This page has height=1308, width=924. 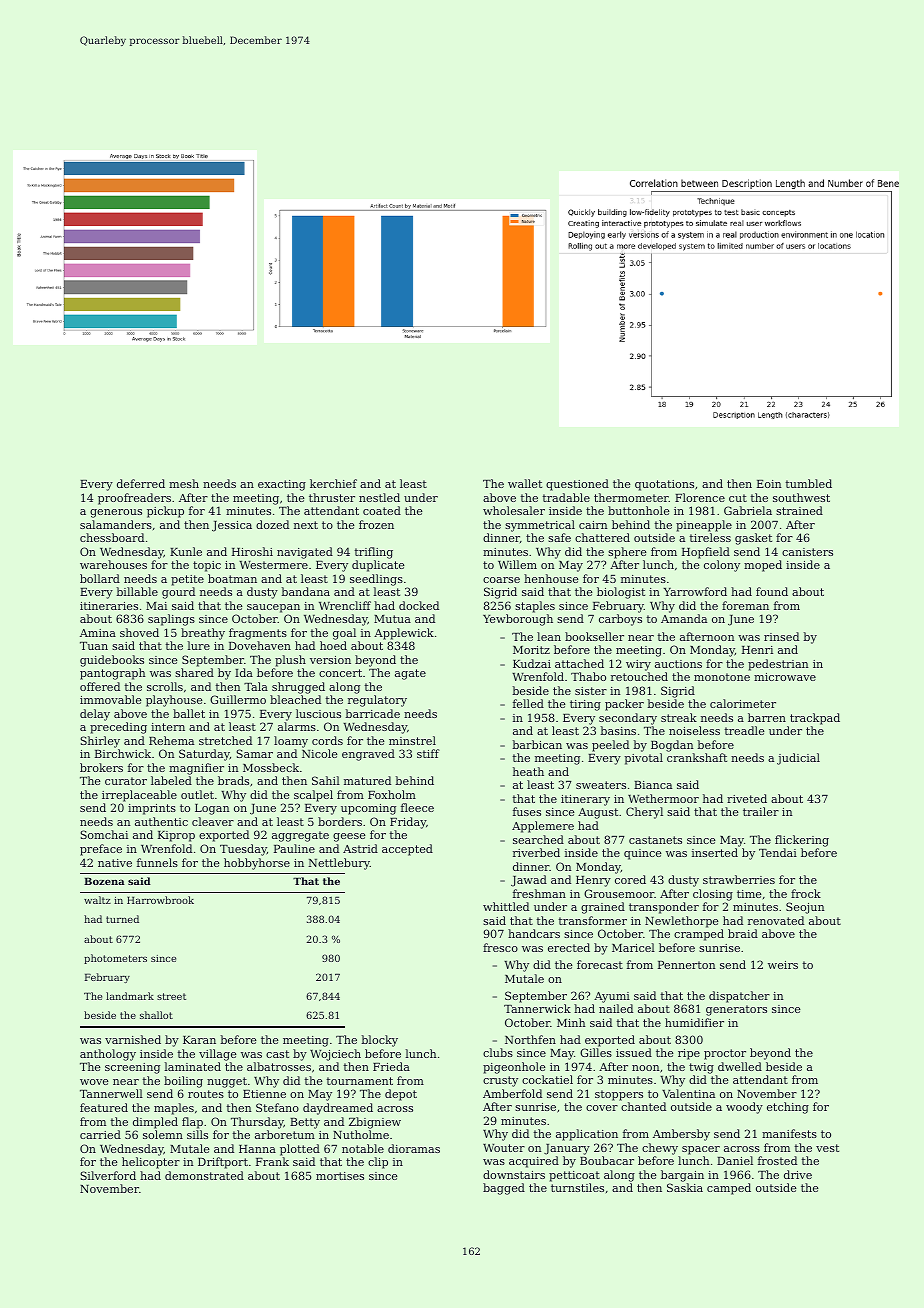 I want to click on tumbled, so click(x=808, y=483).
